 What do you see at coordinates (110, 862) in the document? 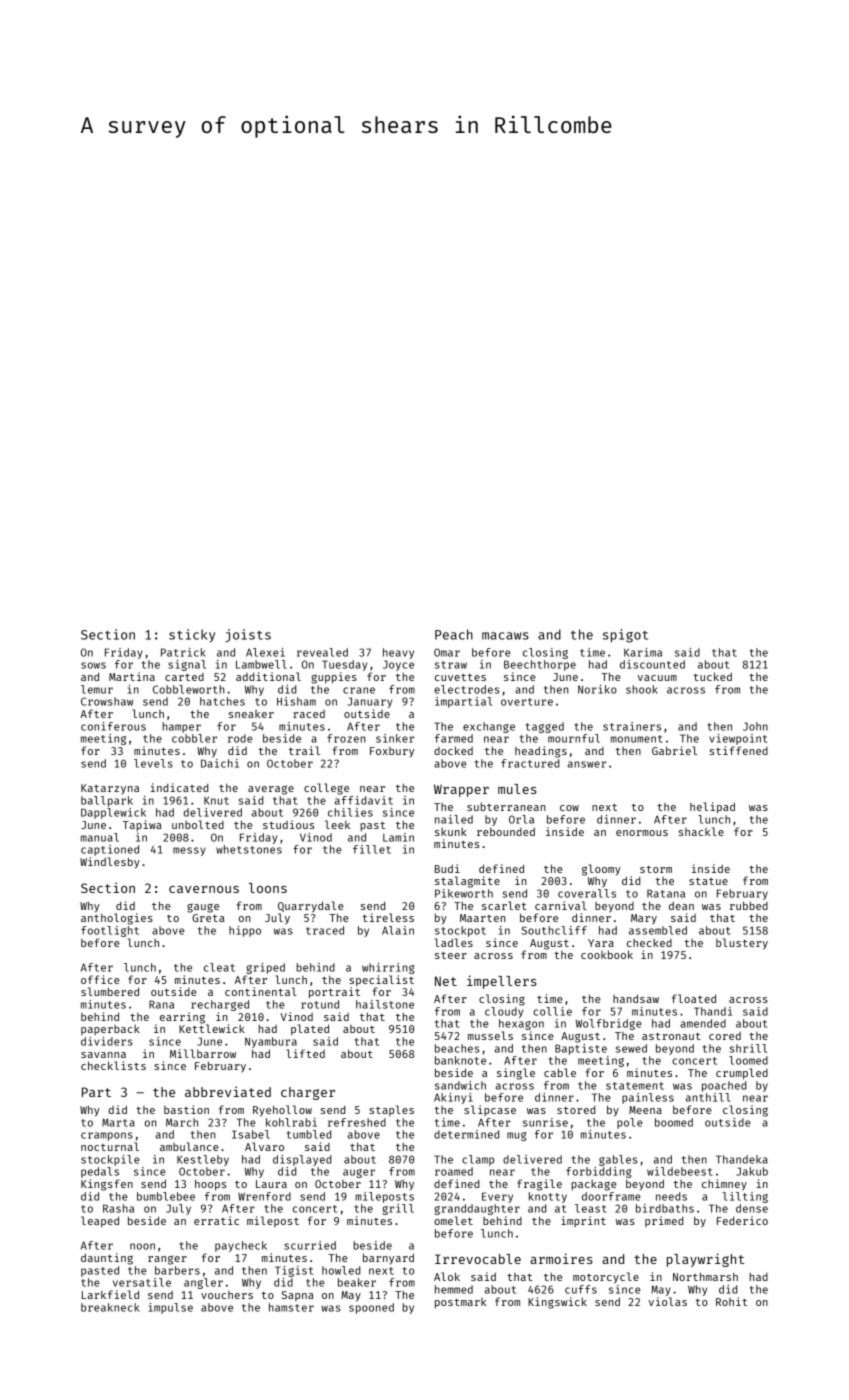
I see `Windlesby` at bounding box center [110, 862].
